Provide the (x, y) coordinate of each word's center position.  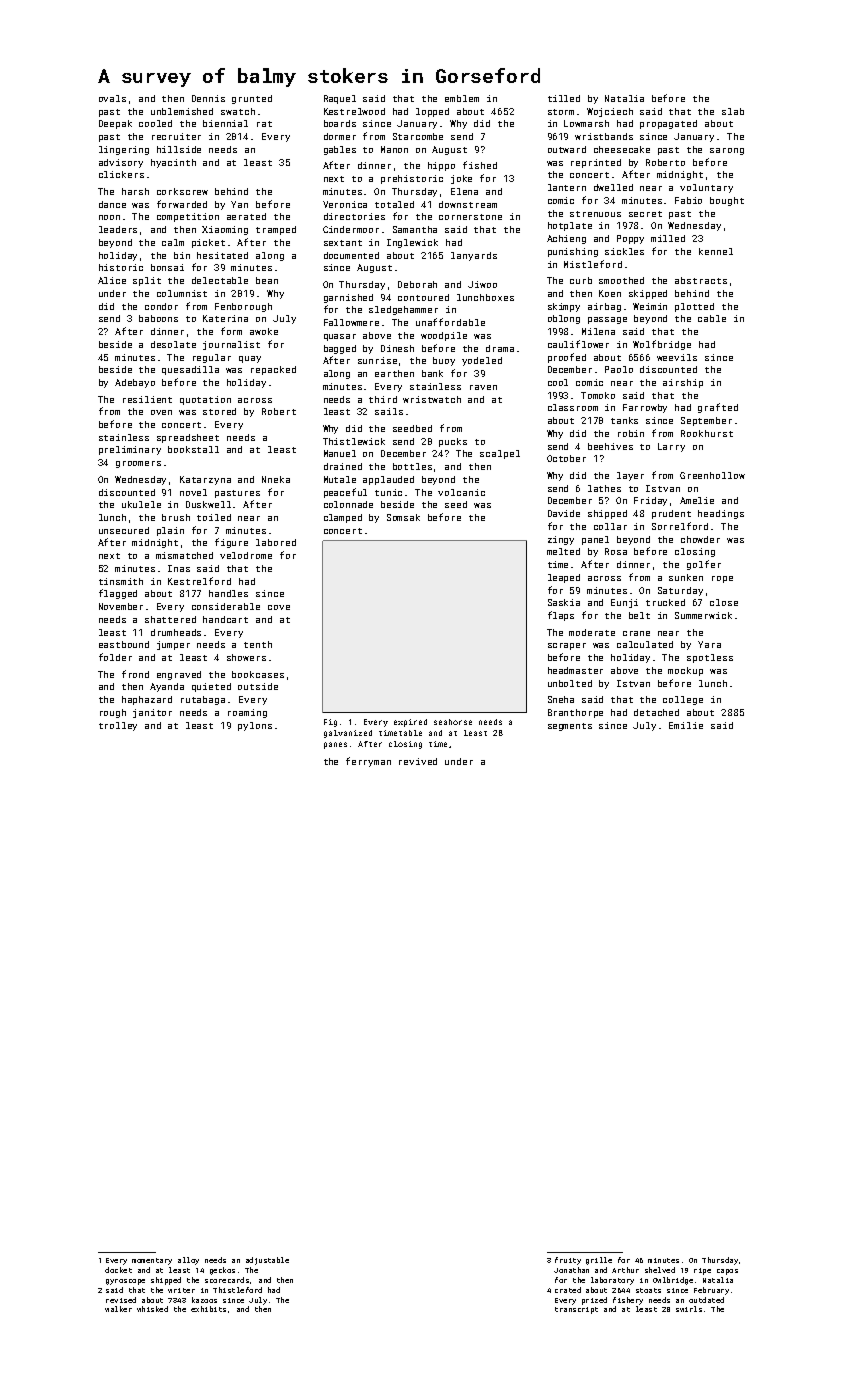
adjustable (267, 1261)
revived (418, 761)
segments (570, 727)
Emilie (686, 725)
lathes (604, 488)
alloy (188, 1261)
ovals (112, 98)
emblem (462, 98)
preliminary (130, 450)
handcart (225, 619)
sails (389, 411)
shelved (660, 1270)
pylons (255, 726)
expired (410, 723)
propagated (668, 124)
